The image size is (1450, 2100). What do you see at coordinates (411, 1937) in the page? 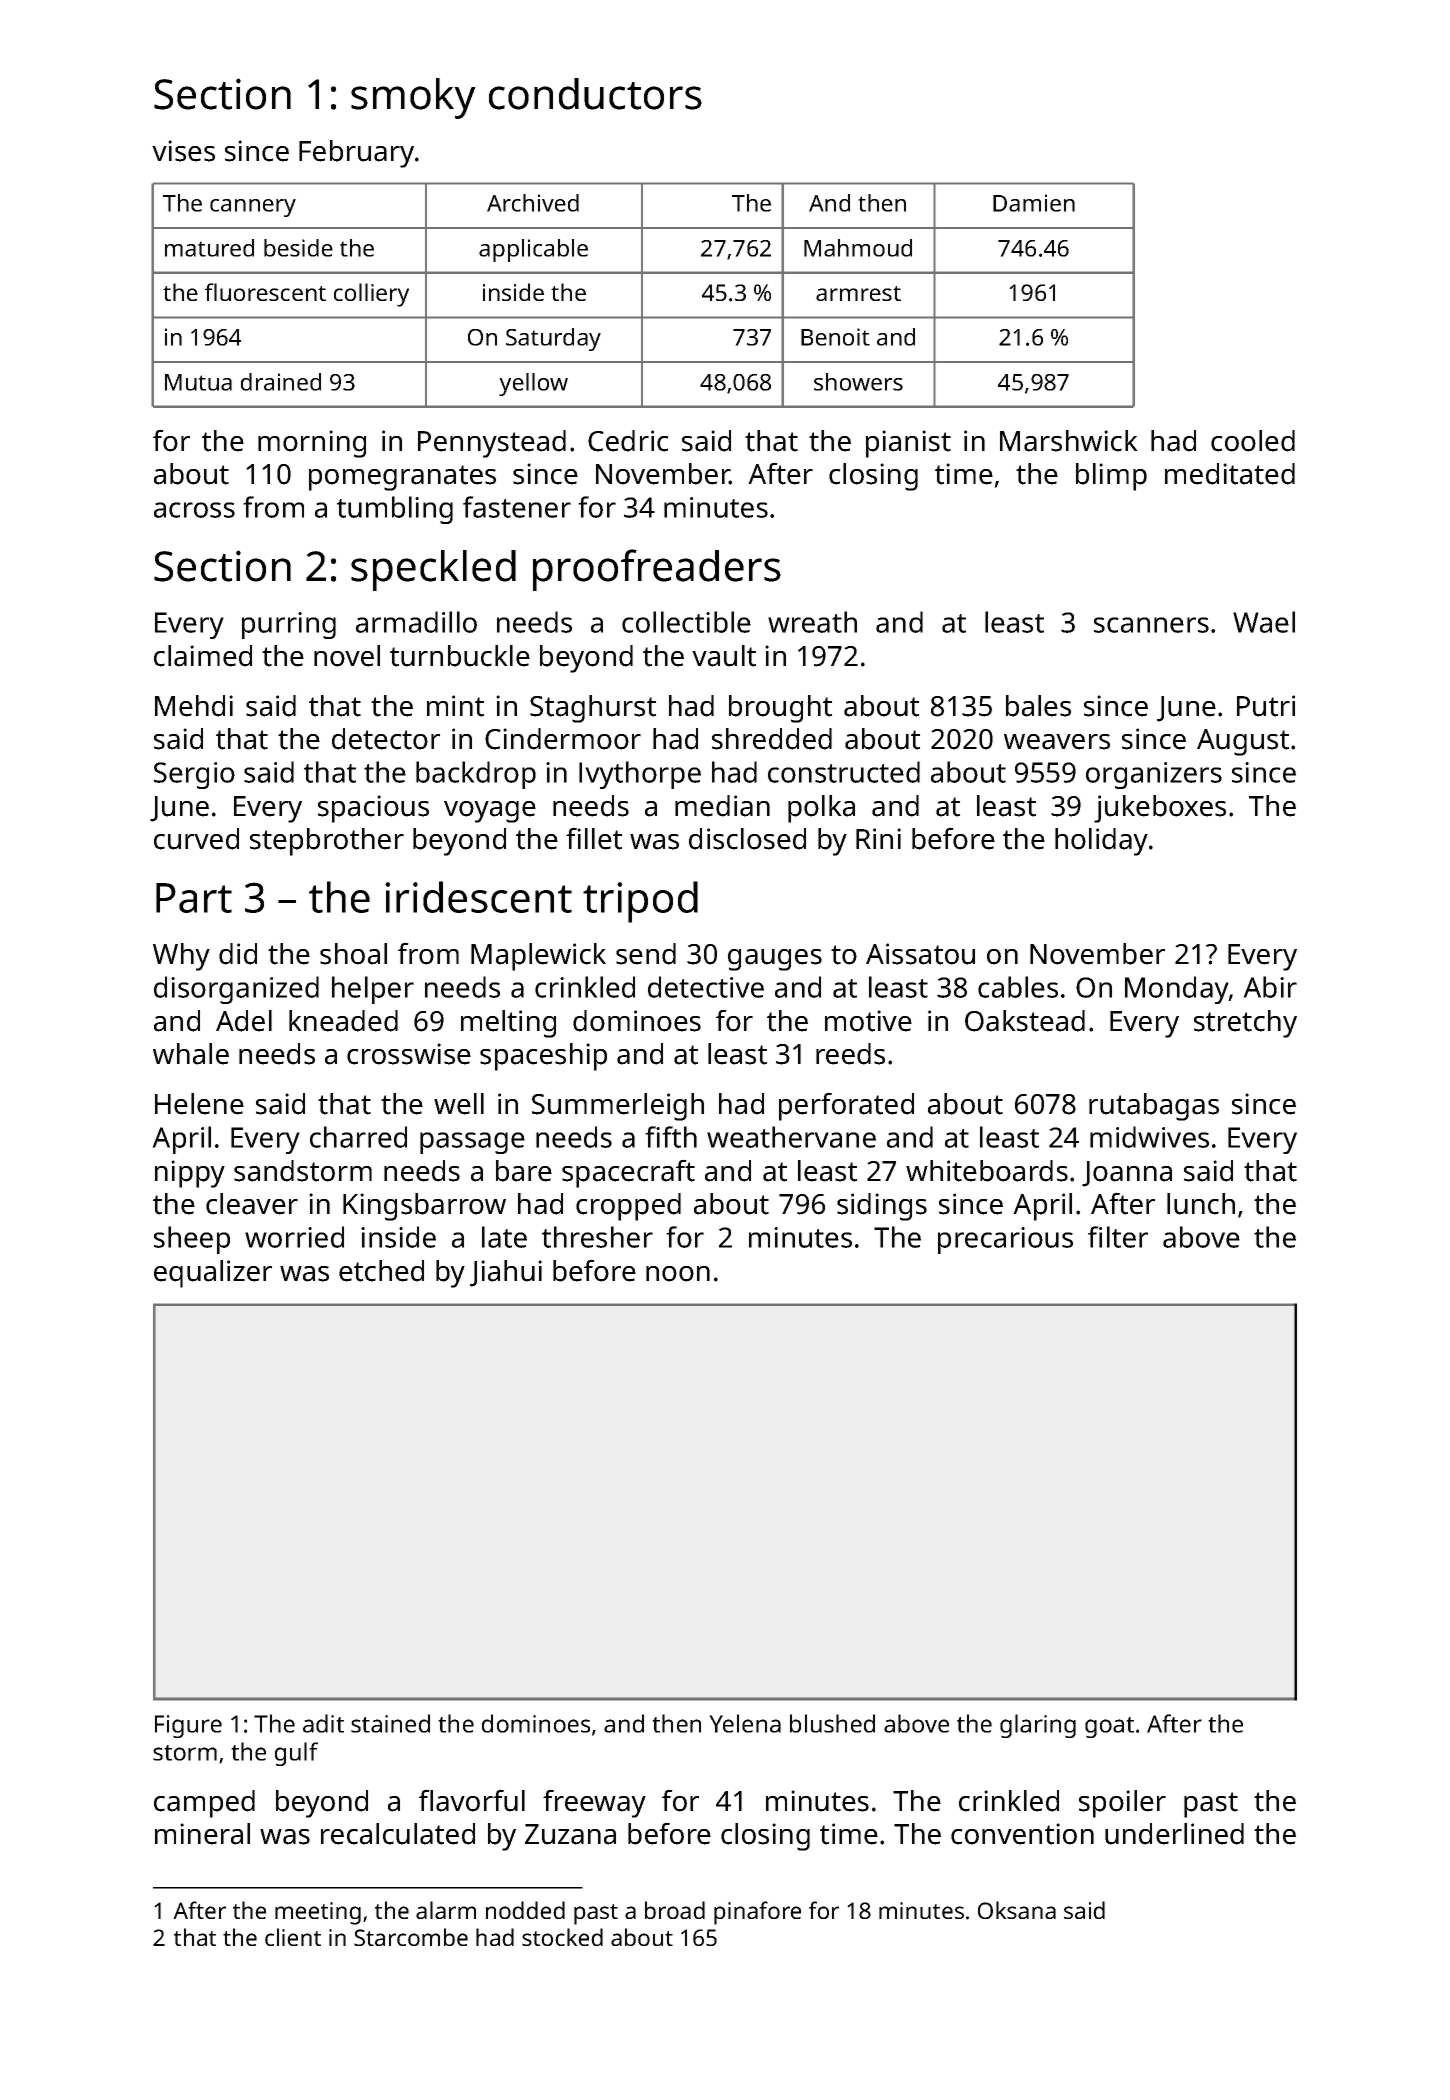
I see `Starcombe` at bounding box center [411, 1937].
